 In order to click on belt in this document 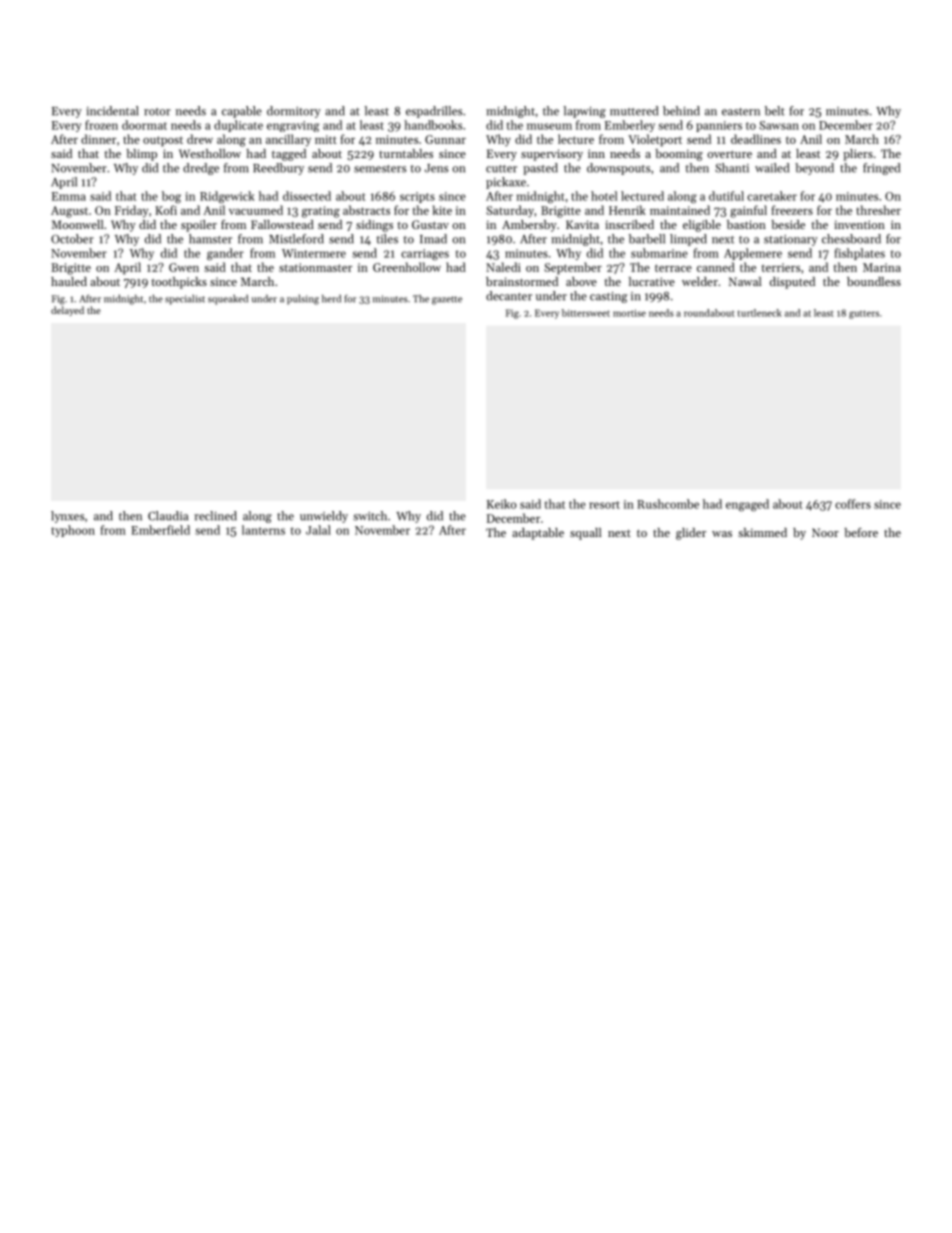, I will do `click(775, 111)`.
